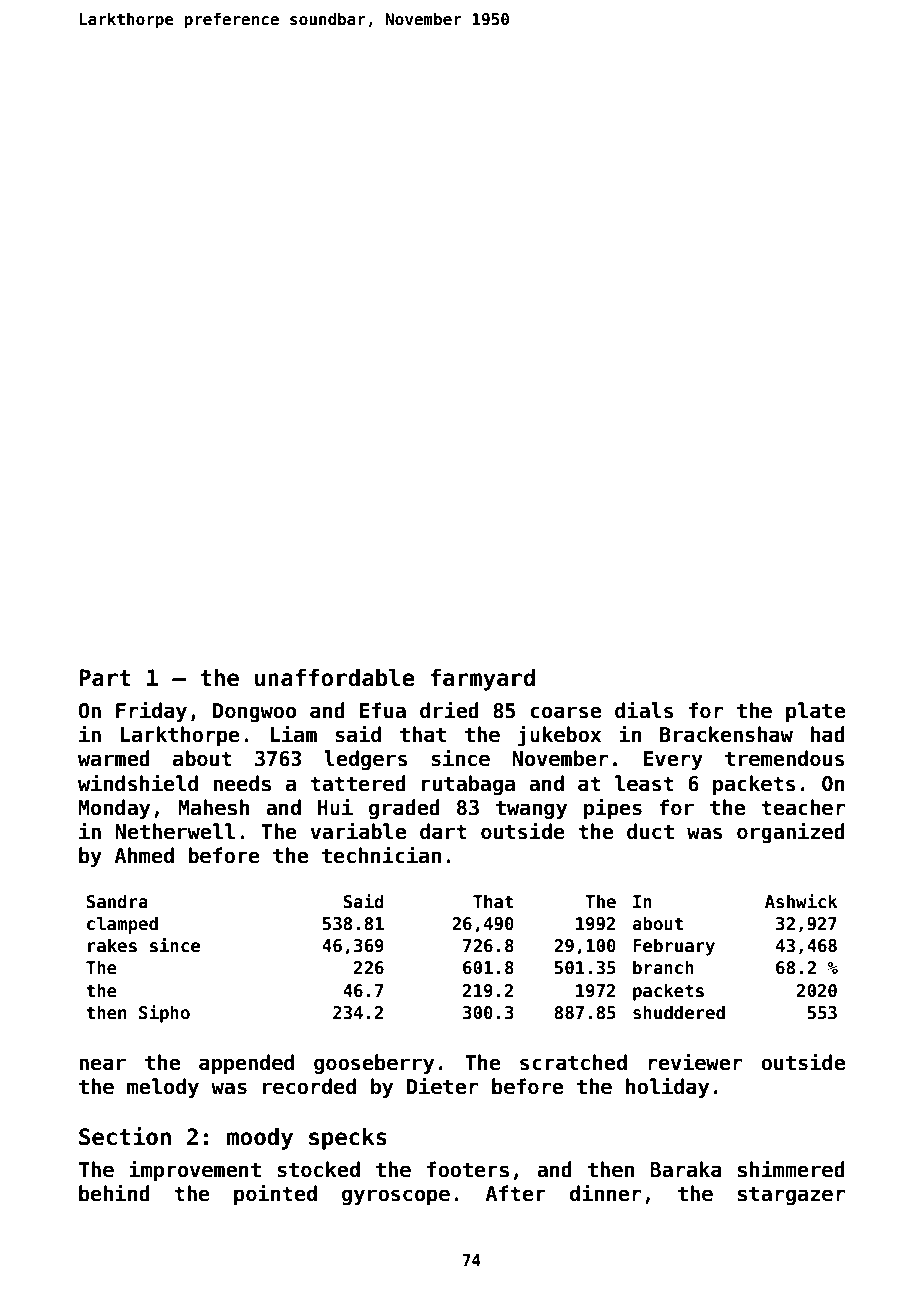 This document has width=924, height=1308. Describe the element at coordinates (358, 831) in the document. I see `variable` at that location.
